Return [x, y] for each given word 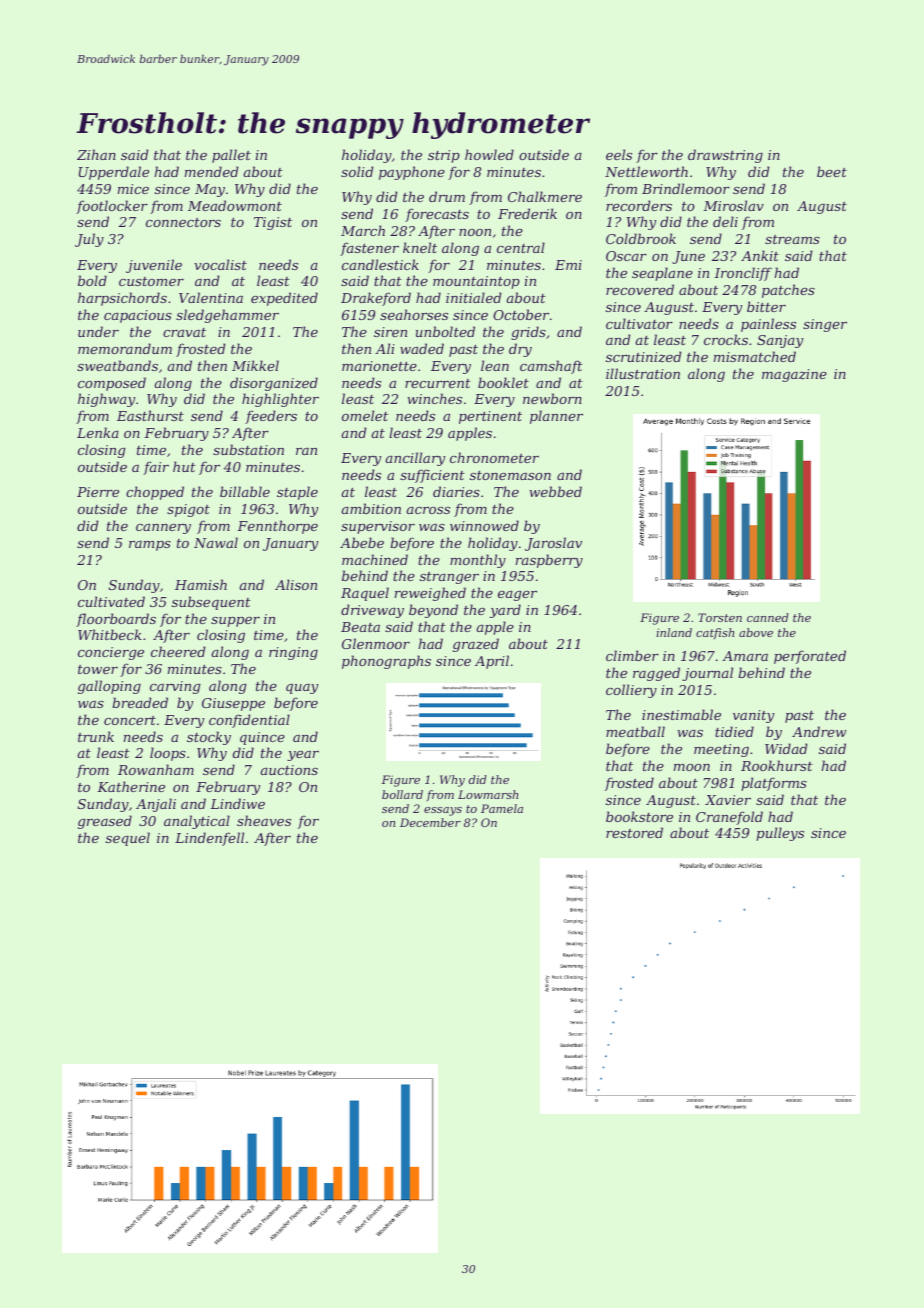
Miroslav [733, 205]
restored [634, 832]
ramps [150, 546]
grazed [476, 645]
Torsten [720, 617]
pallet [231, 156]
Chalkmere [545, 196]
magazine [794, 375]
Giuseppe [233, 704]
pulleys [780, 834]
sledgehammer [227, 316]
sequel [128, 839]
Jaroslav [553, 544]
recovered [640, 289]
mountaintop [476, 282]
